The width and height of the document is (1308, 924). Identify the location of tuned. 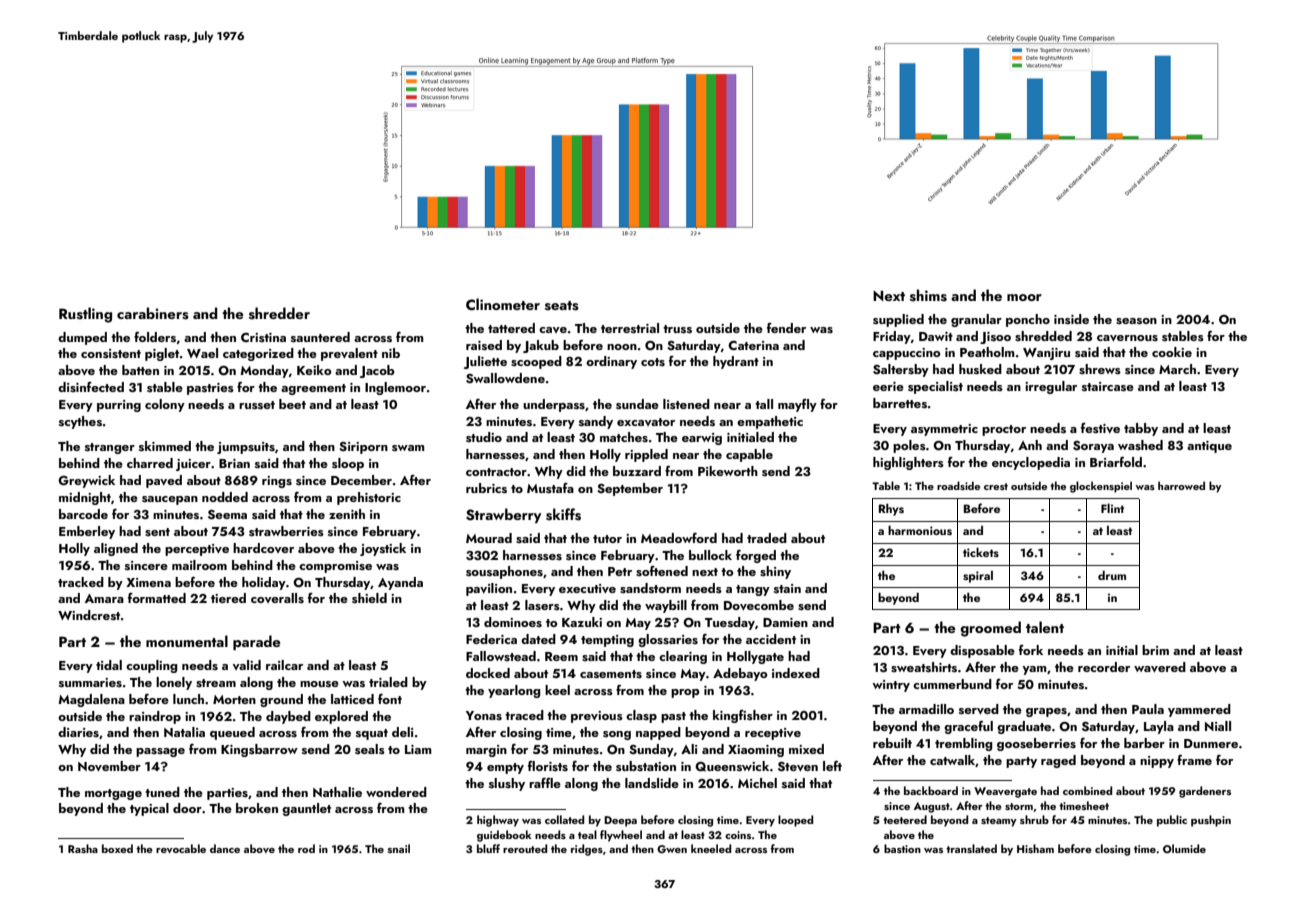
(162, 792).
